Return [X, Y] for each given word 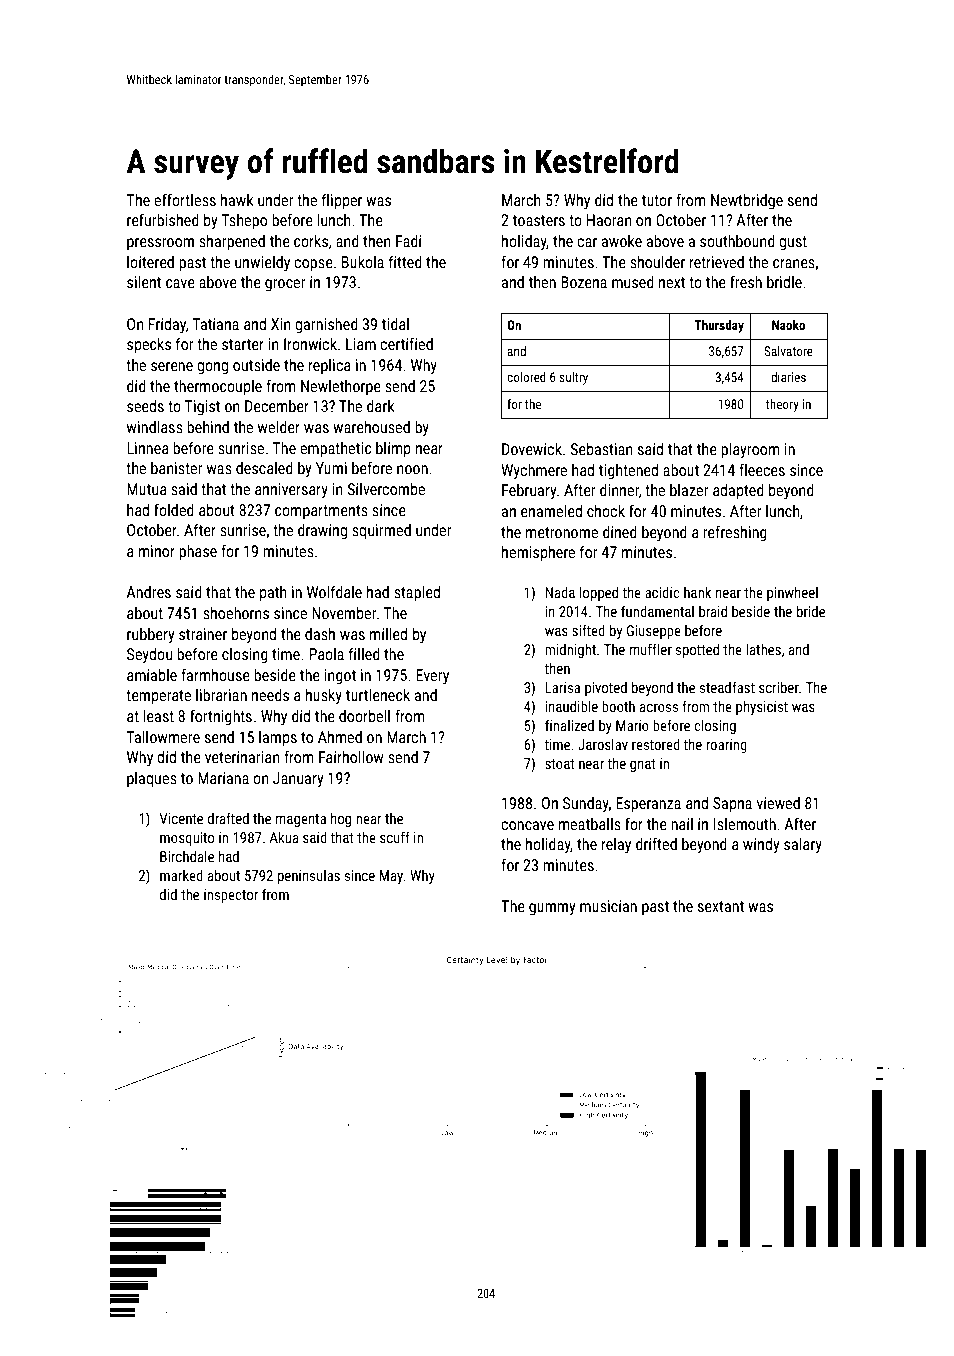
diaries [788, 377]
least [158, 716]
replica [330, 366]
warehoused [371, 427]
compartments [321, 512]
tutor [657, 200]
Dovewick [532, 449]
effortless [185, 199]
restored [656, 744]
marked [181, 875]
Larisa [562, 687]
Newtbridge [747, 202]
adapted [738, 492]
